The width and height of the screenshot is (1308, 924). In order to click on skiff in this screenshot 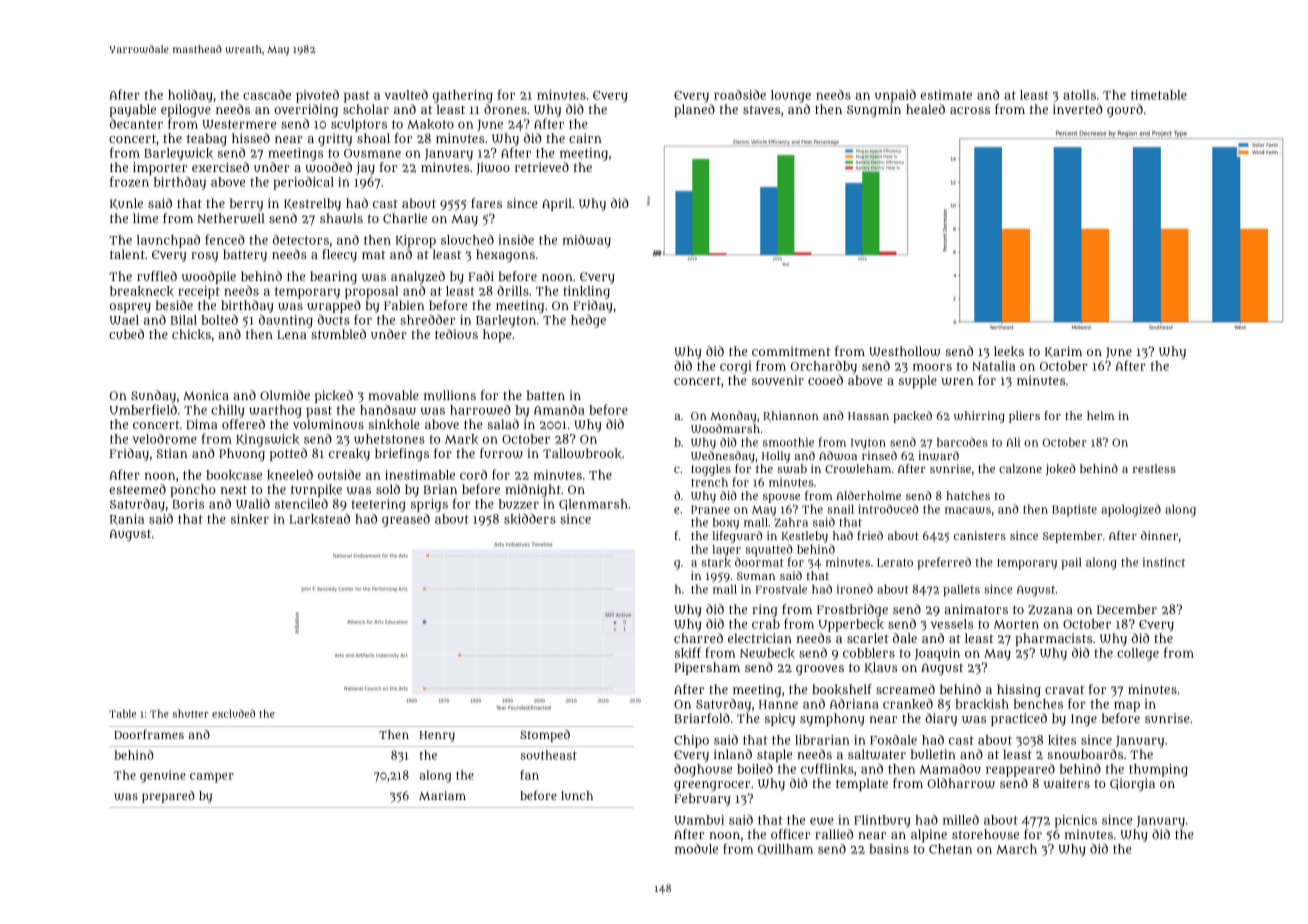, I will do `click(688, 653)`.
